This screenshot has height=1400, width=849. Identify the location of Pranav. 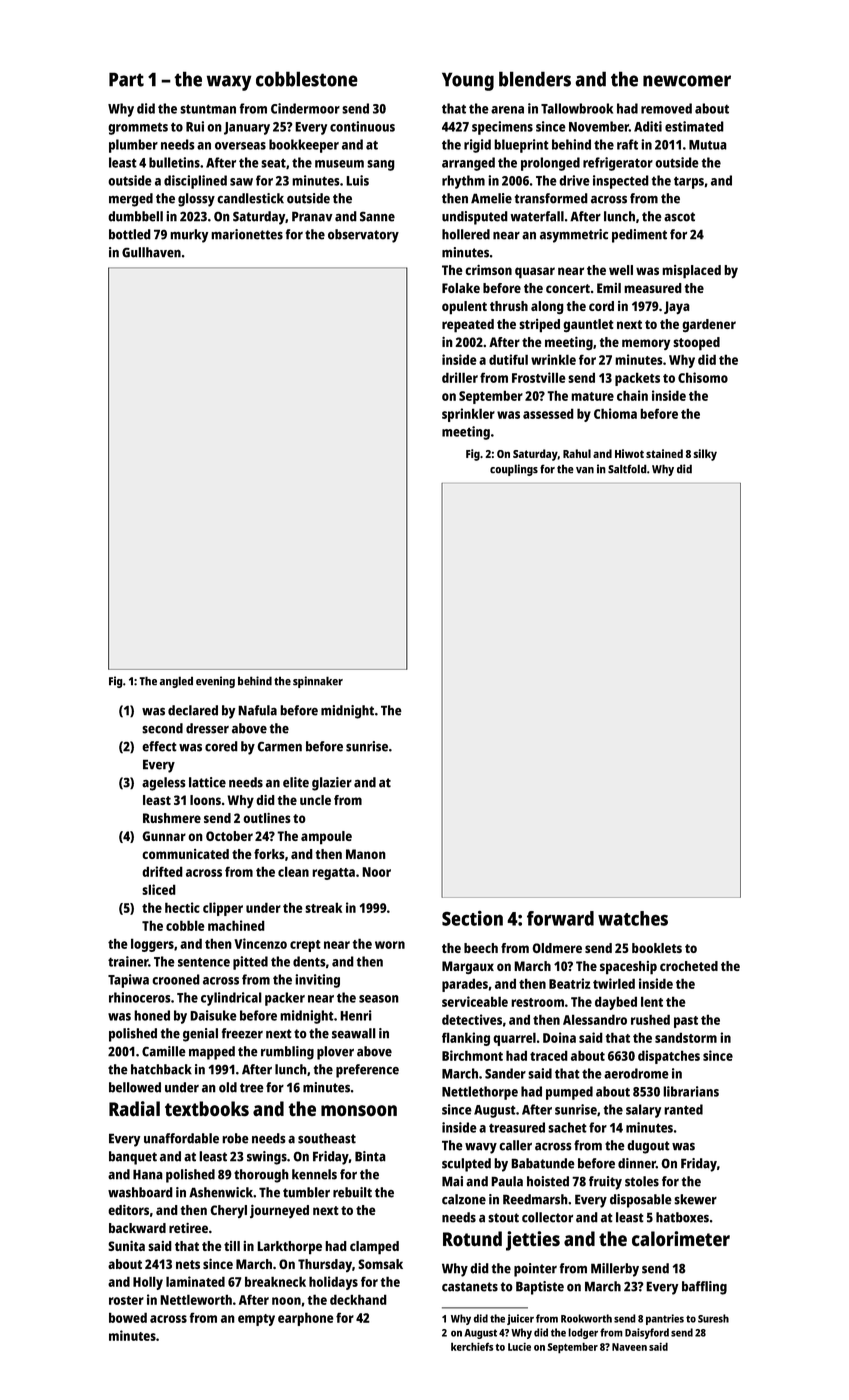
(312, 216).
